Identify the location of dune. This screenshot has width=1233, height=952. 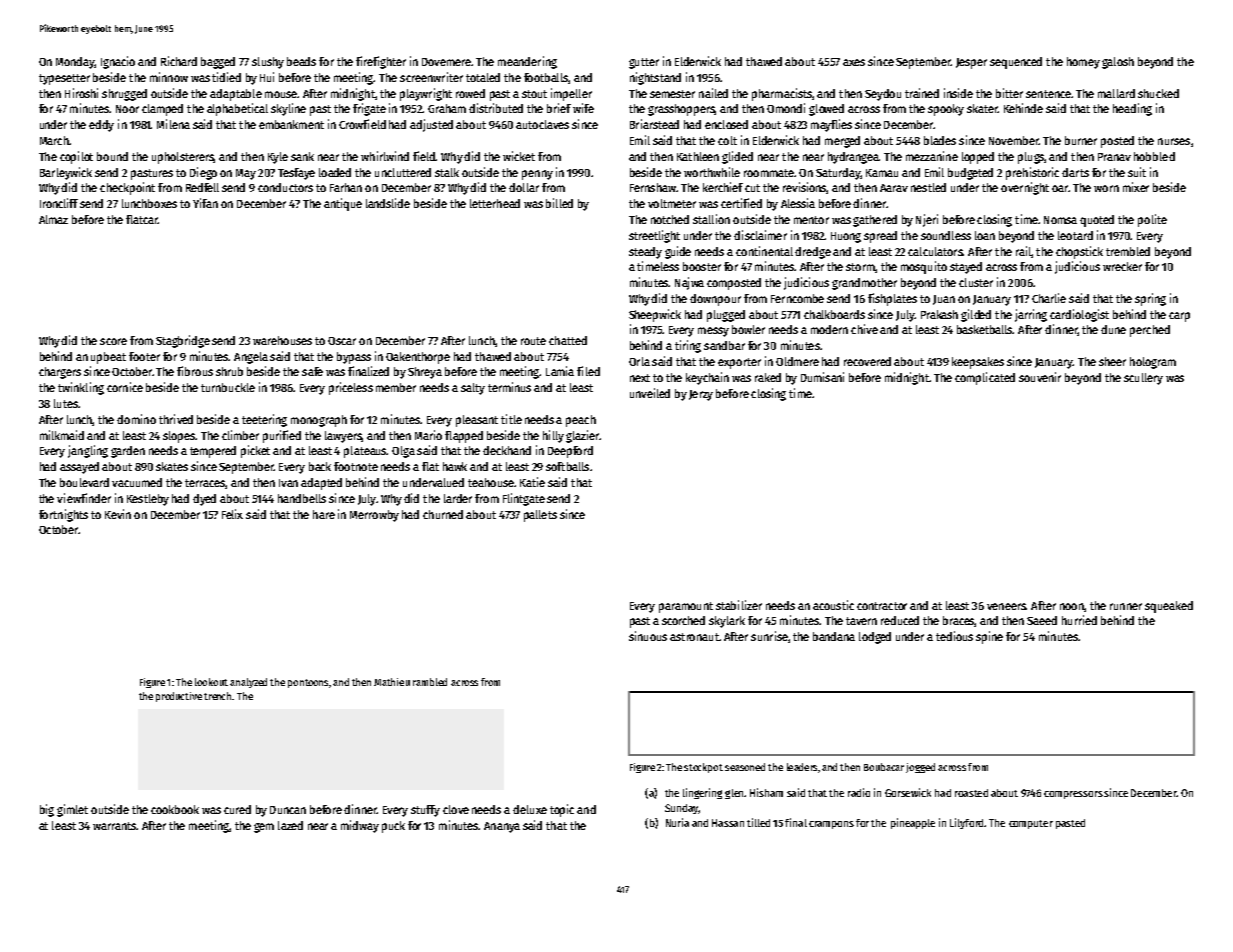
(1113, 329).
